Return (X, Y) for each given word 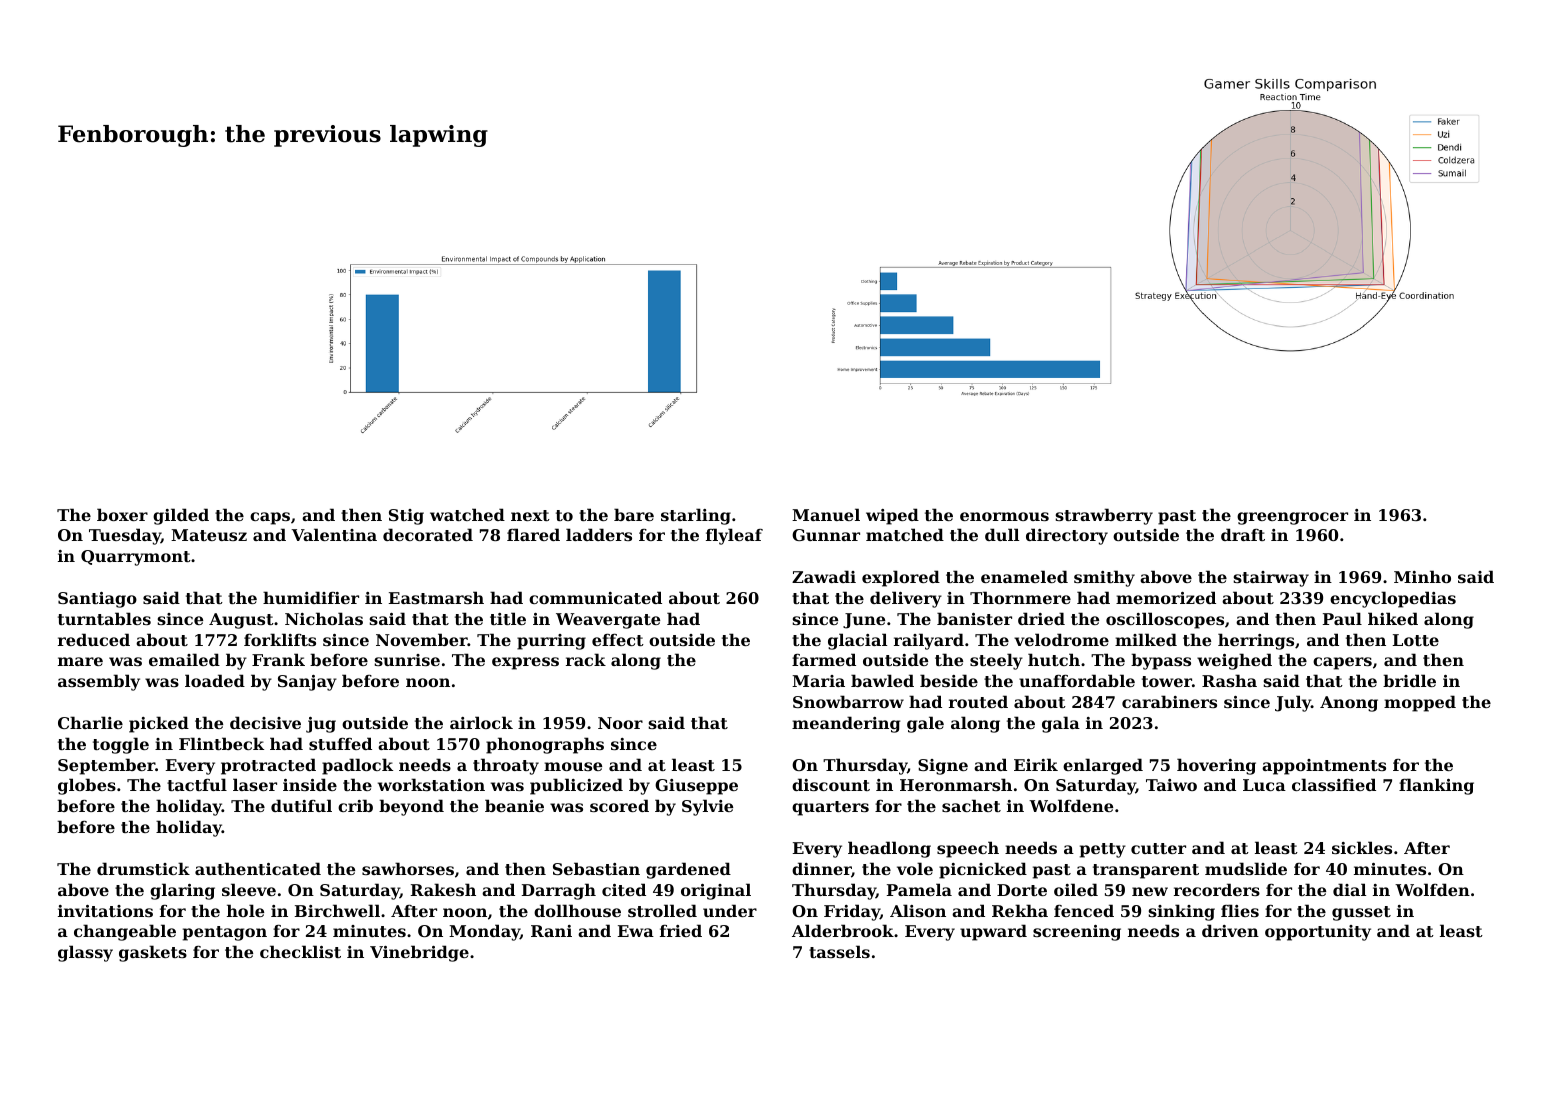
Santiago (97, 600)
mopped (1420, 703)
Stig (406, 517)
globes (87, 786)
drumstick (143, 868)
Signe (943, 767)
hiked (1393, 618)
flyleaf (734, 536)
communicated (595, 597)
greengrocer (1292, 518)
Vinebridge (419, 953)
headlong (889, 849)
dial (1349, 889)
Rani (551, 931)
